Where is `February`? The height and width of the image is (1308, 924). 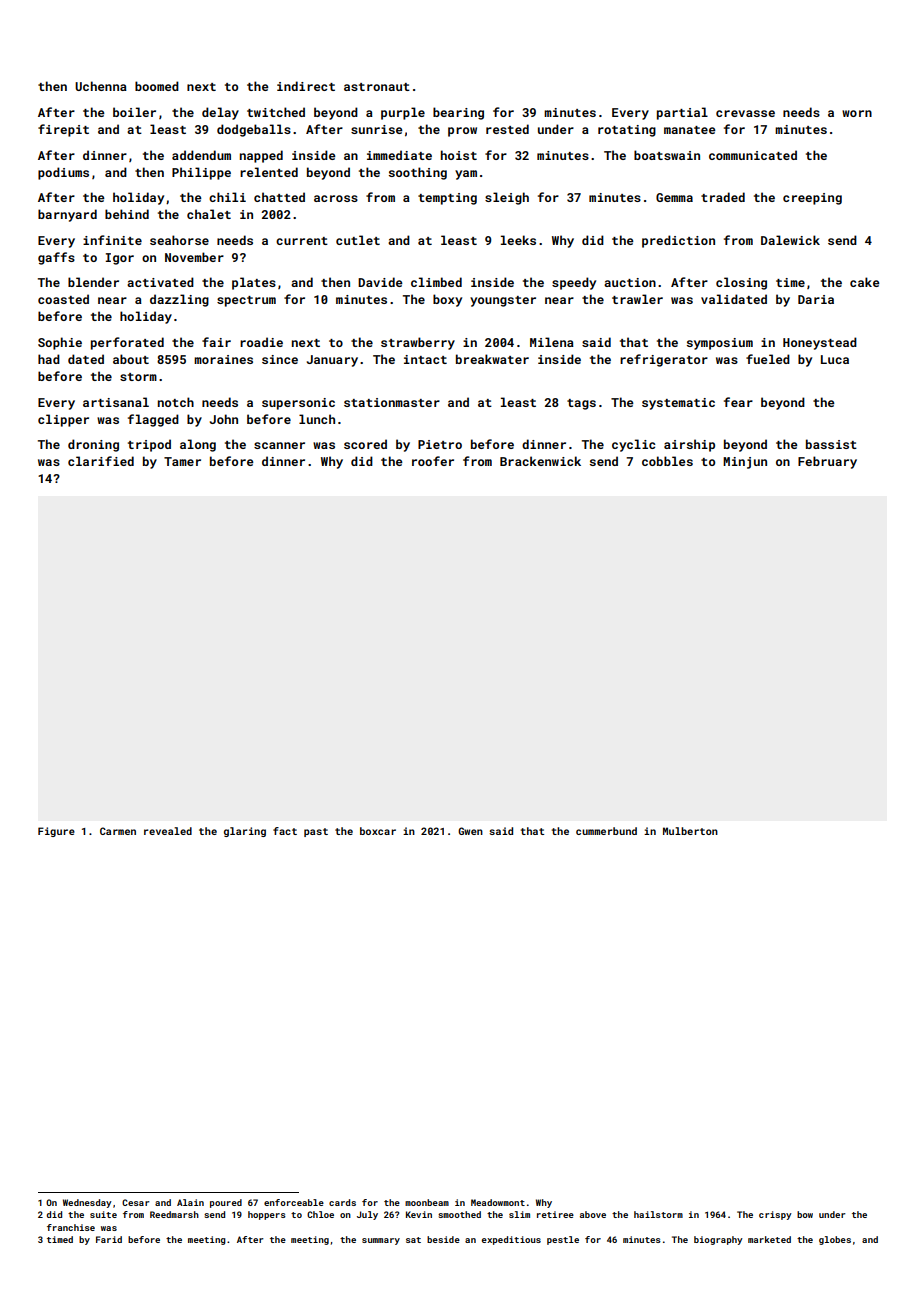 February is located at coordinates (827, 462).
